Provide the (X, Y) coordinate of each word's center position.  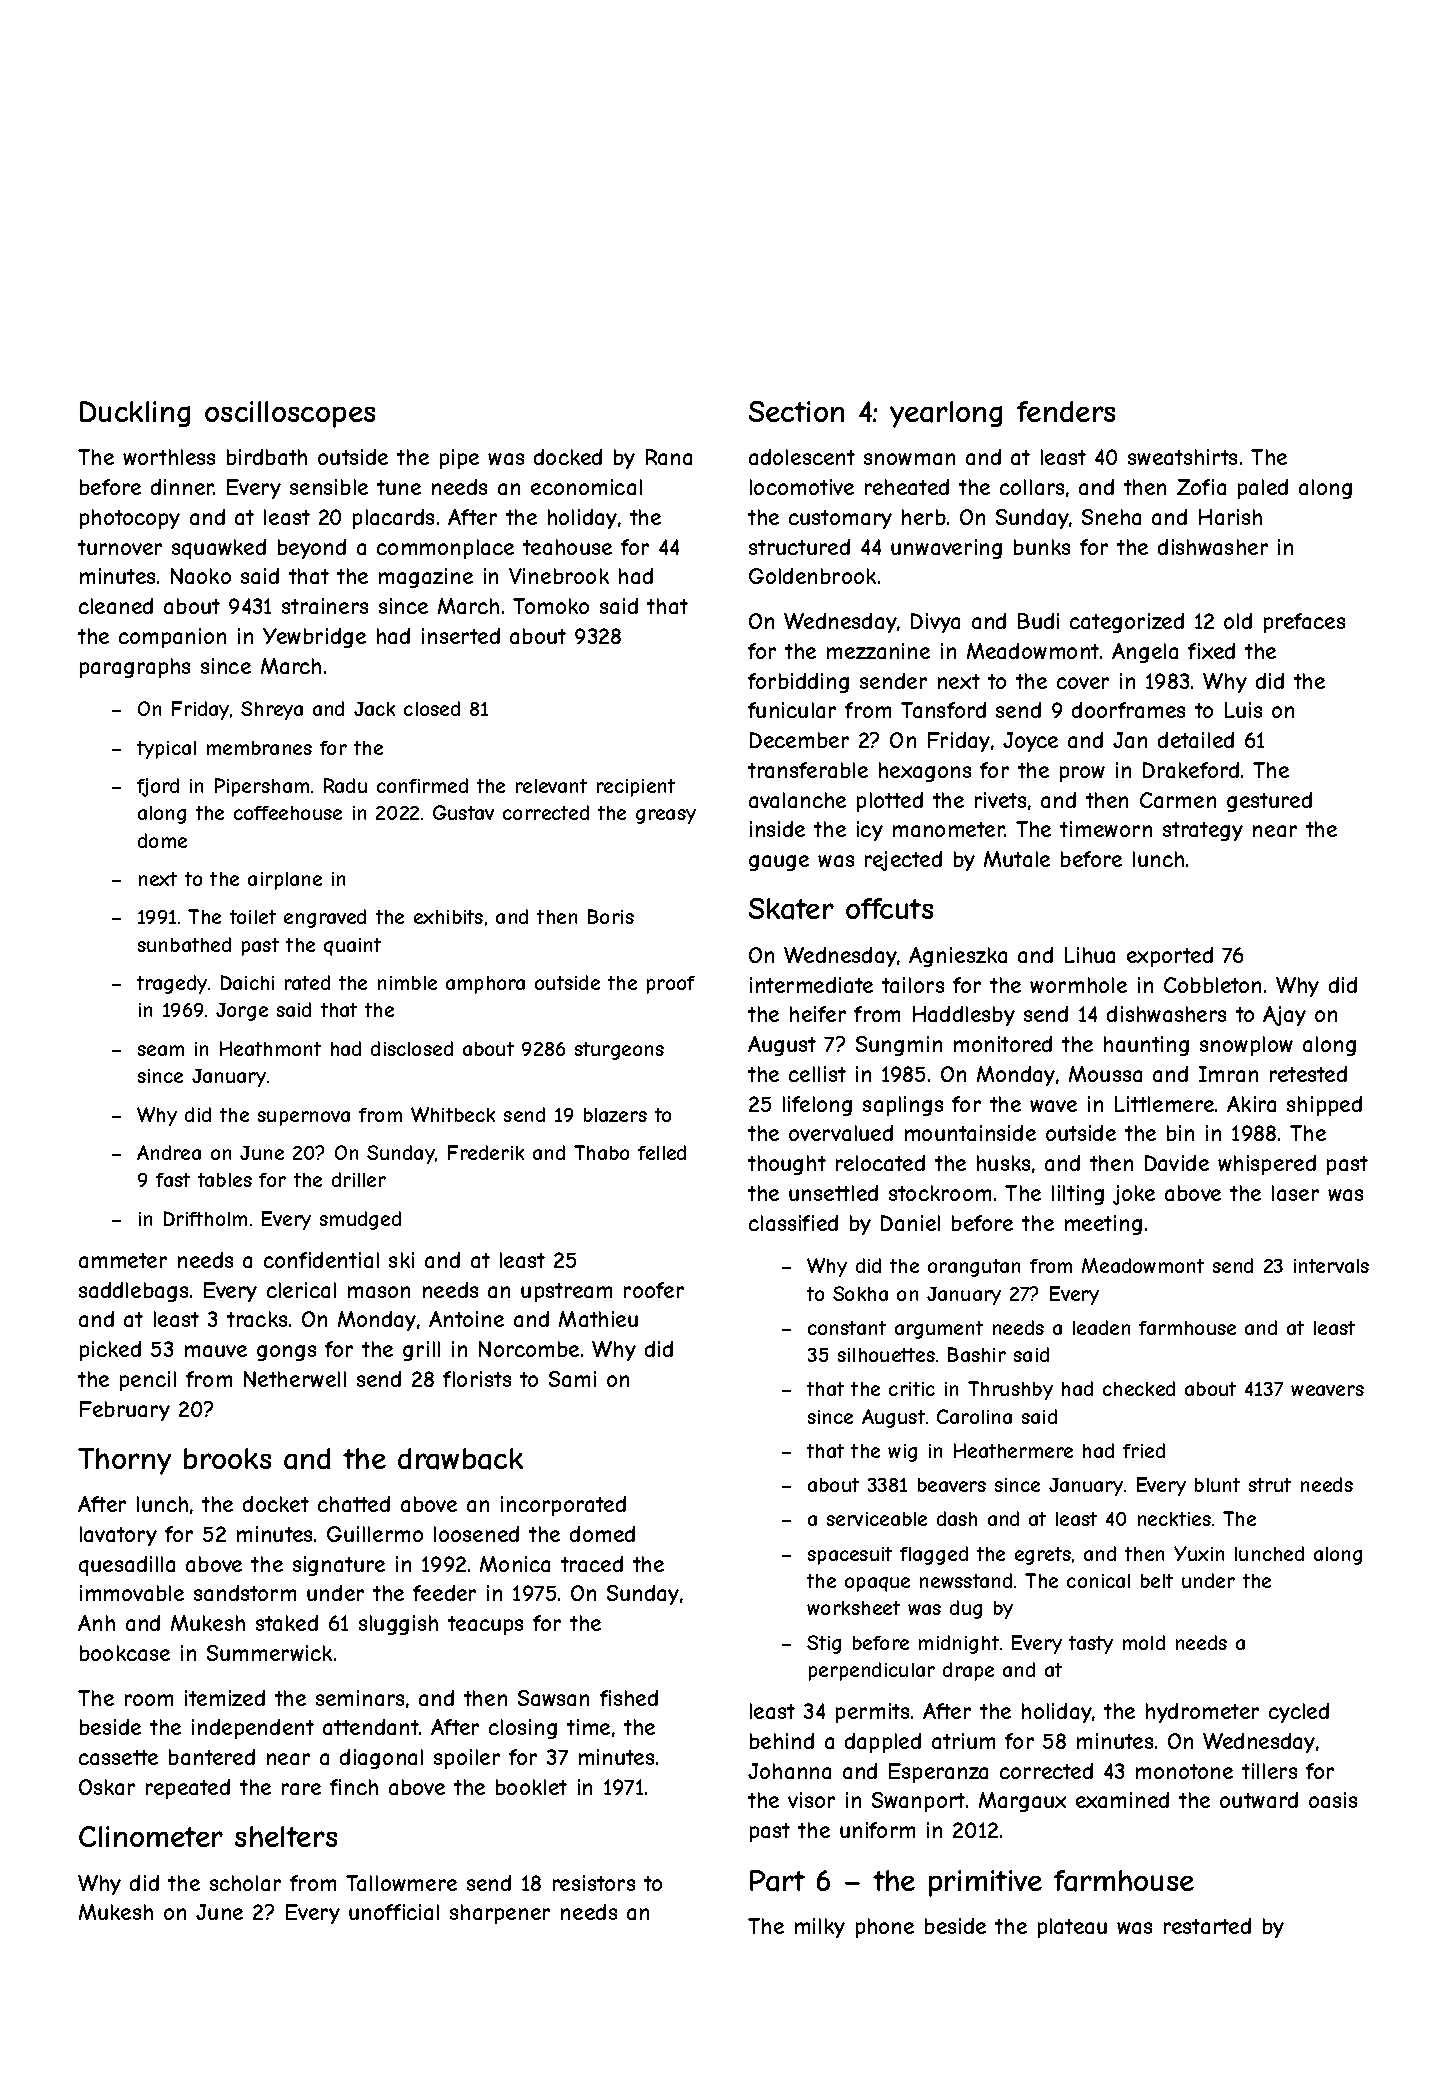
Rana (669, 457)
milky (820, 1928)
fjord (158, 787)
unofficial (394, 1912)
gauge (779, 863)
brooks (227, 1458)
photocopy (130, 519)
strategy (1203, 831)
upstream (566, 1292)
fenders (1066, 411)
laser (1295, 1193)
